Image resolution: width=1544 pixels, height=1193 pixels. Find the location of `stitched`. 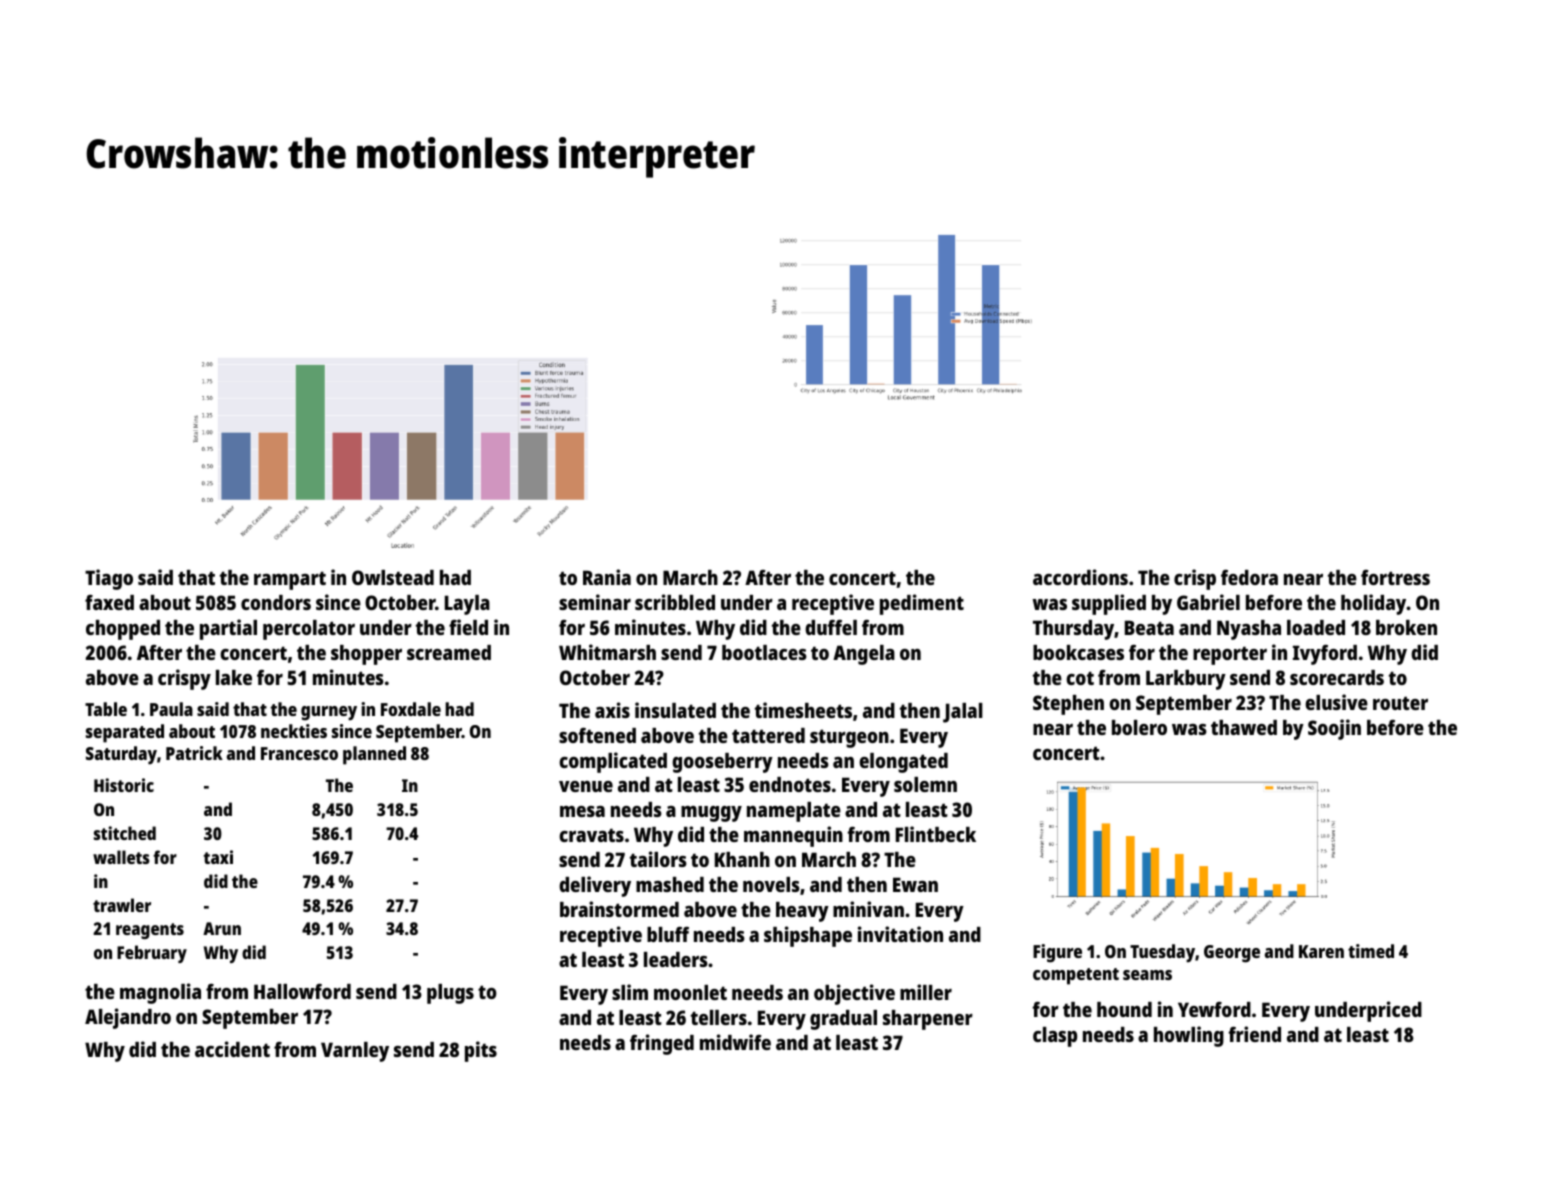

stitched is located at coordinates (125, 833).
